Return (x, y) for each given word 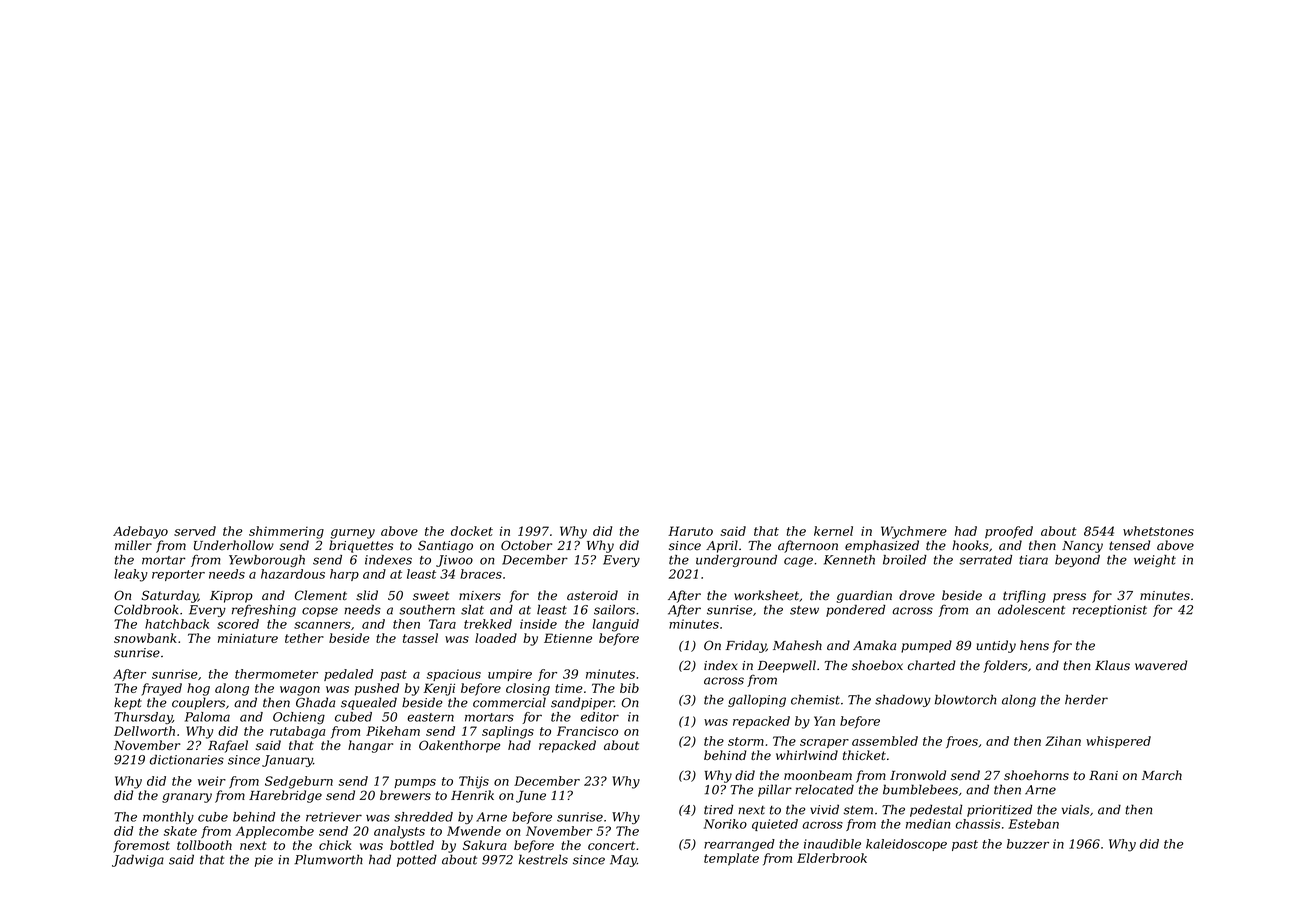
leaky (131, 575)
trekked (488, 624)
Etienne (568, 638)
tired (718, 809)
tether (304, 638)
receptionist (1110, 611)
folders (1005, 666)
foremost (141, 846)
